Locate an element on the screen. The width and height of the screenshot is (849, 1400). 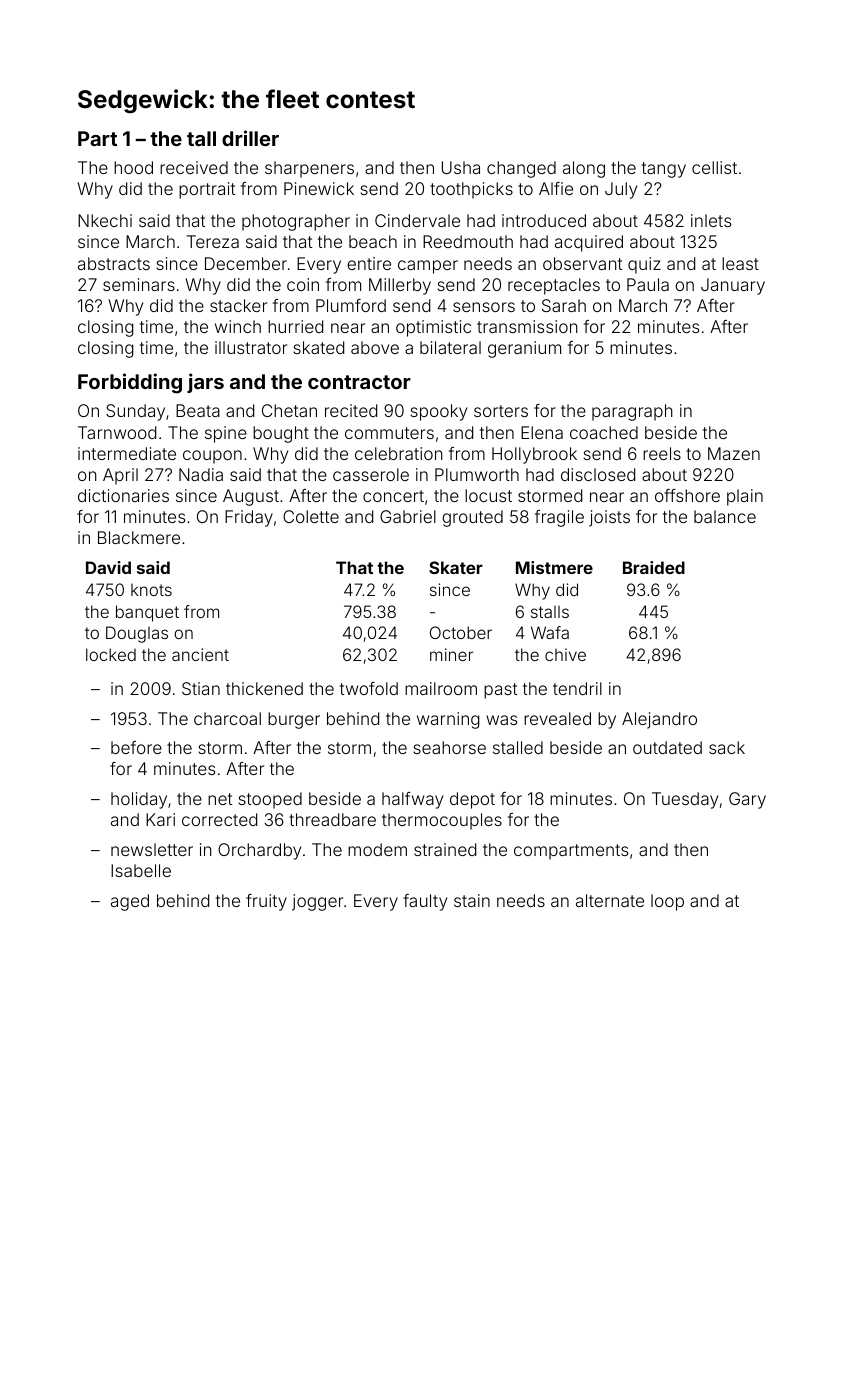
sharpeners is located at coordinates (309, 169).
